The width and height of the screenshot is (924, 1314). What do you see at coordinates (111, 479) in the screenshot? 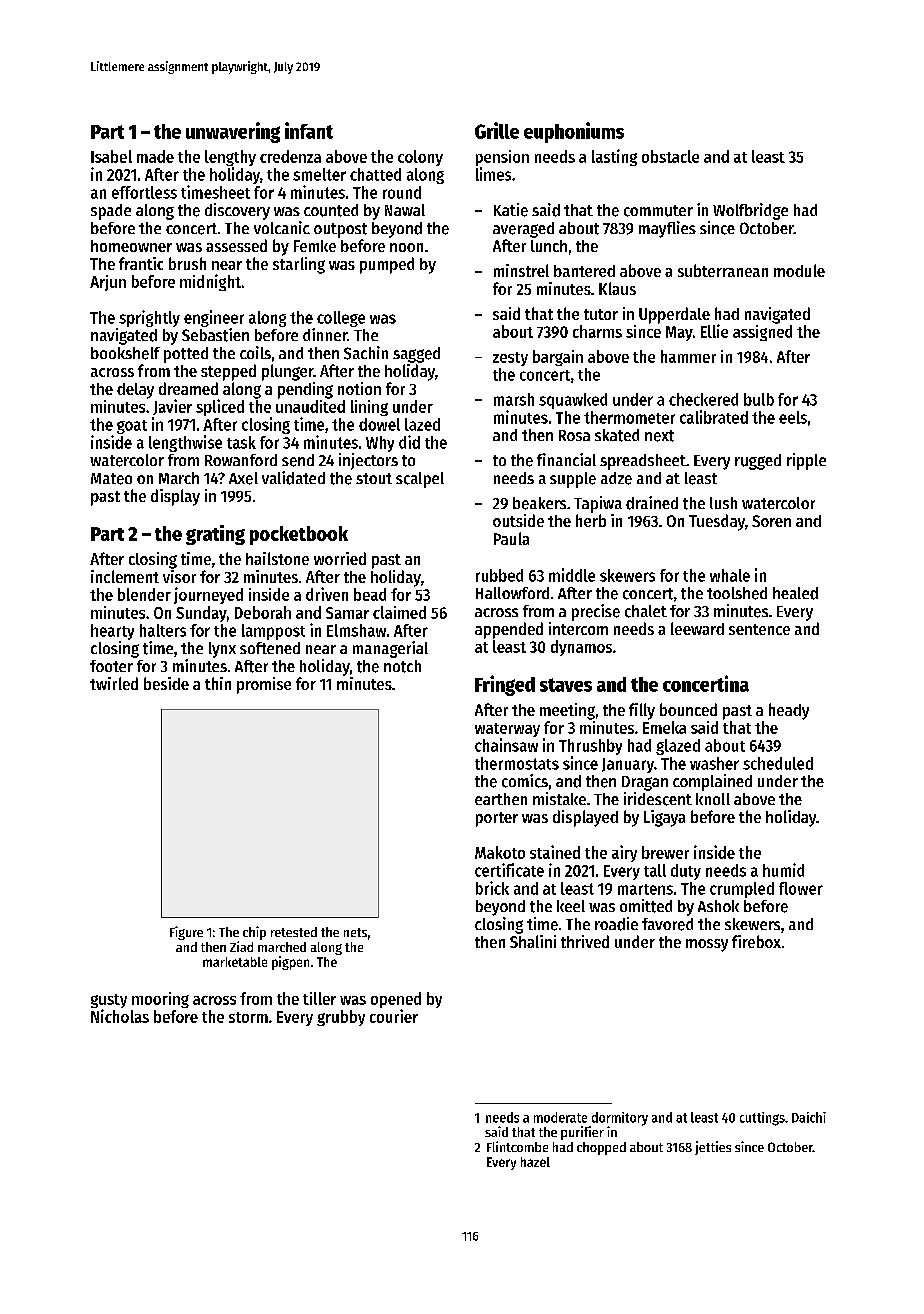
I see `Mateo` at bounding box center [111, 479].
